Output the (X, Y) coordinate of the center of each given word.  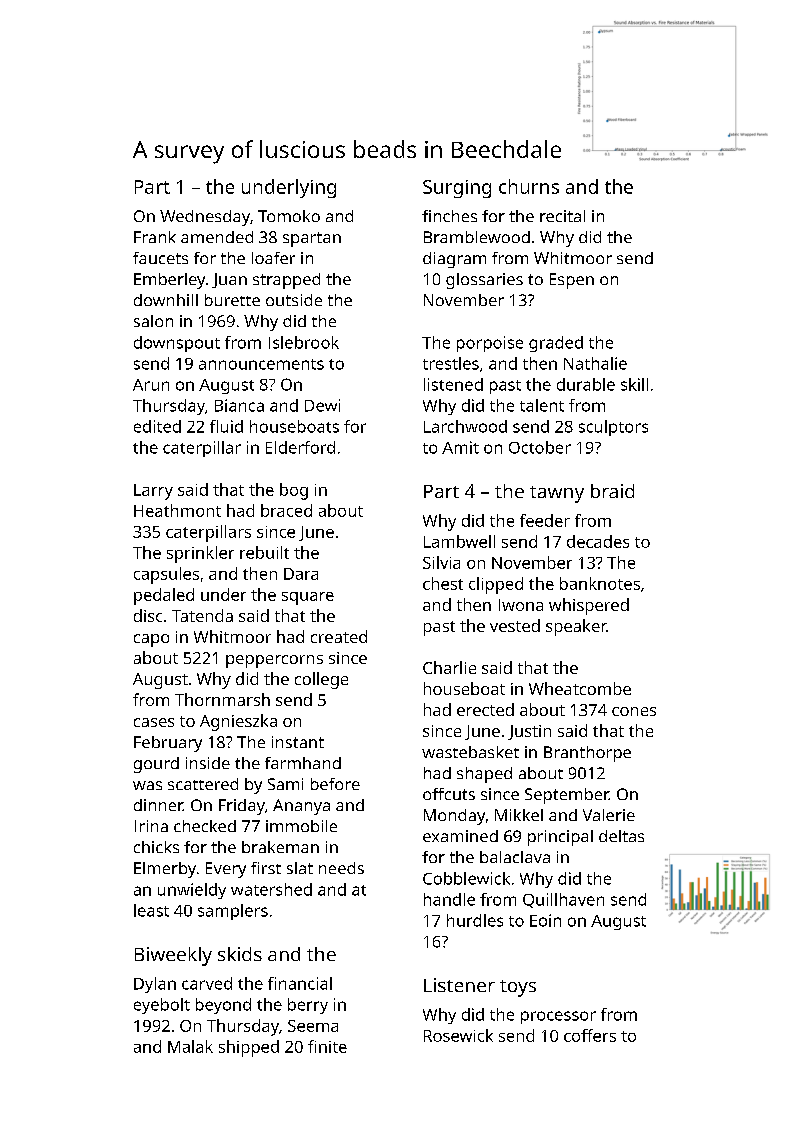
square (308, 598)
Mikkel (519, 815)
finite (327, 1046)
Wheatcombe (580, 688)
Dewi (322, 405)
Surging (457, 189)
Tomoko (289, 216)
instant (298, 742)
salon (153, 321)
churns (529, 186)
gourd (156, 765)
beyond (223, 1006)
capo (151, 640)
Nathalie (595, 363)
